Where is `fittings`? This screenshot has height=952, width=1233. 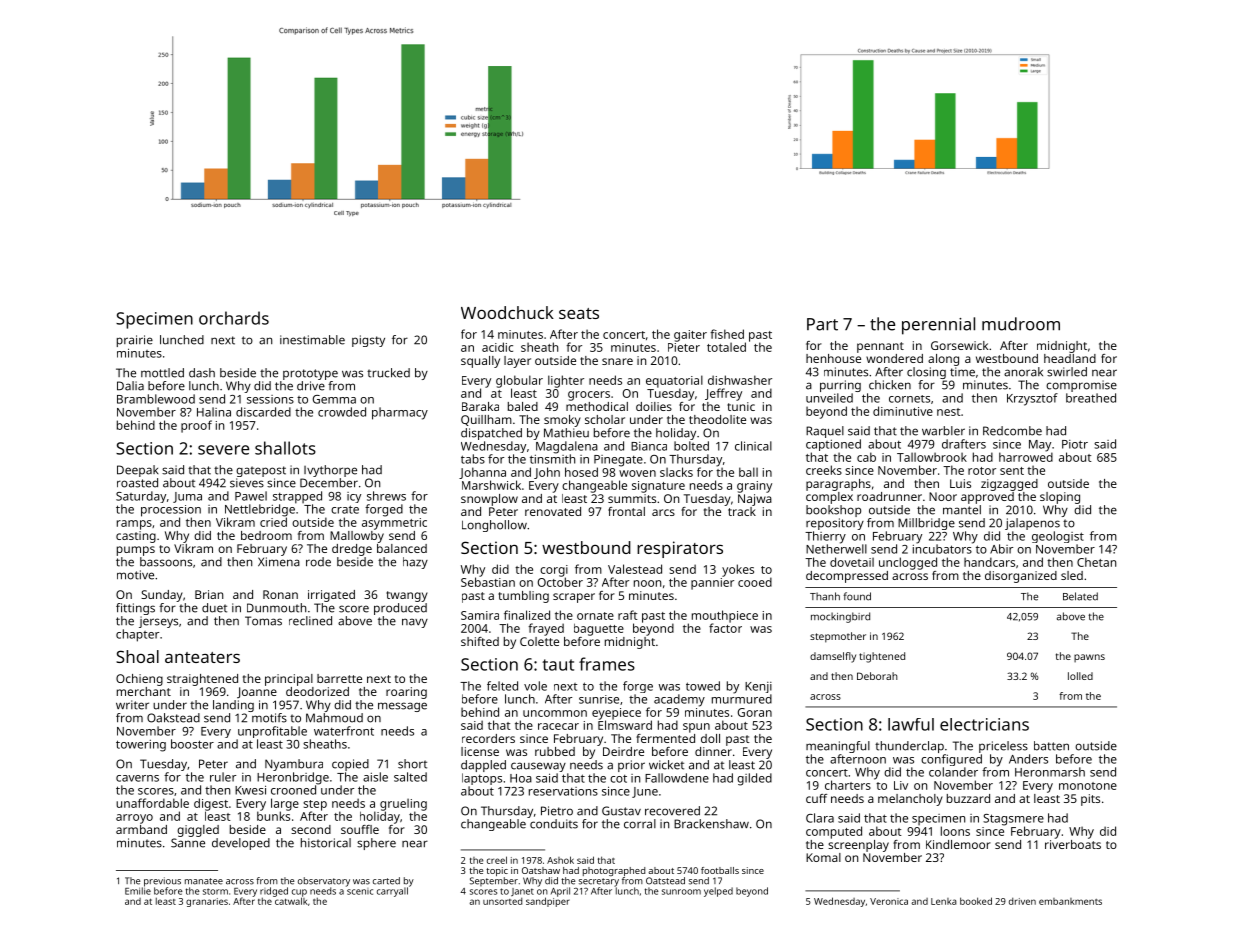 fittings is located at coordinates (135, 609).
